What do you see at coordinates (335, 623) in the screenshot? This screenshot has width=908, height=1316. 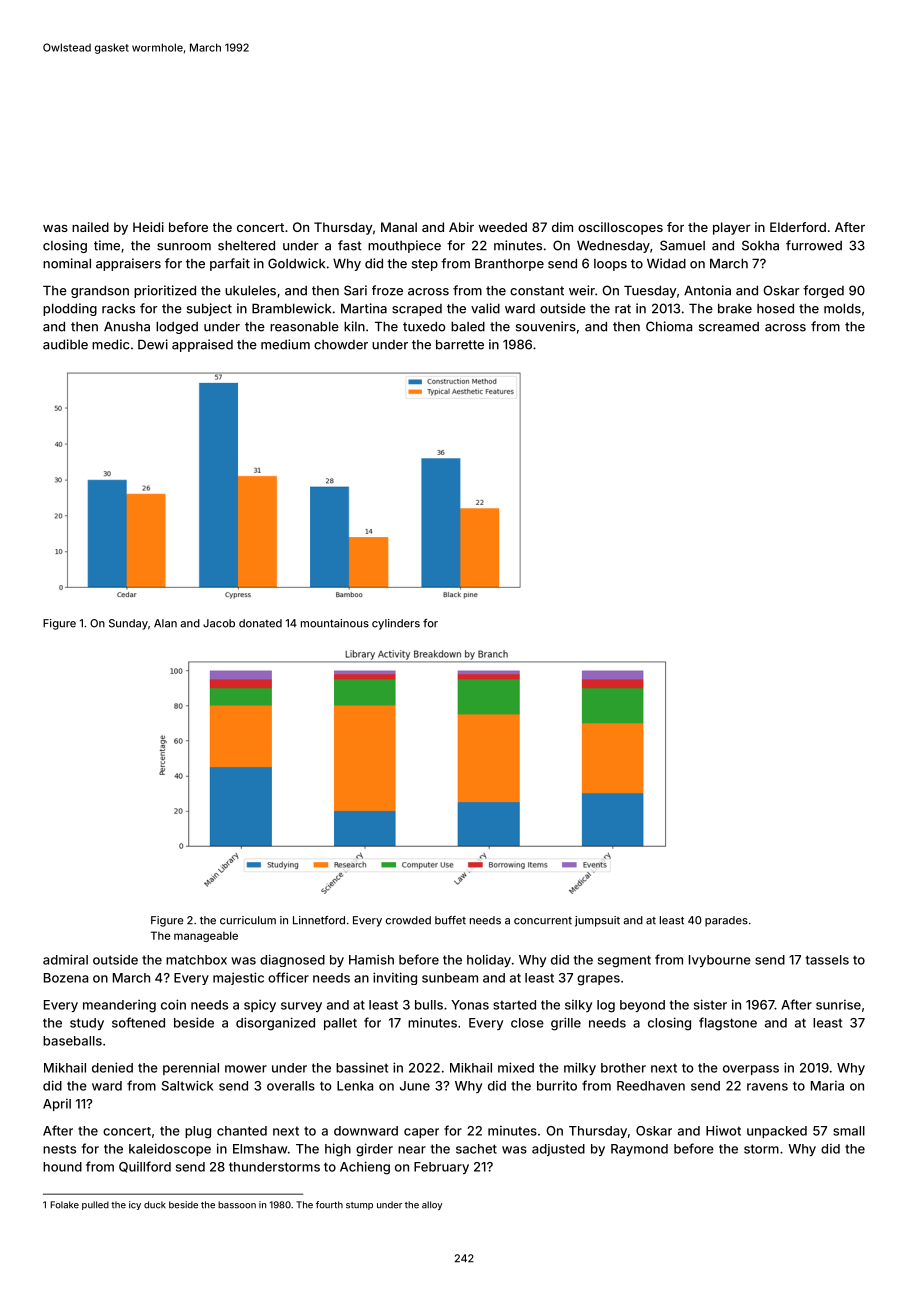 I see `mountainous` at bounding box center [335, 623].
